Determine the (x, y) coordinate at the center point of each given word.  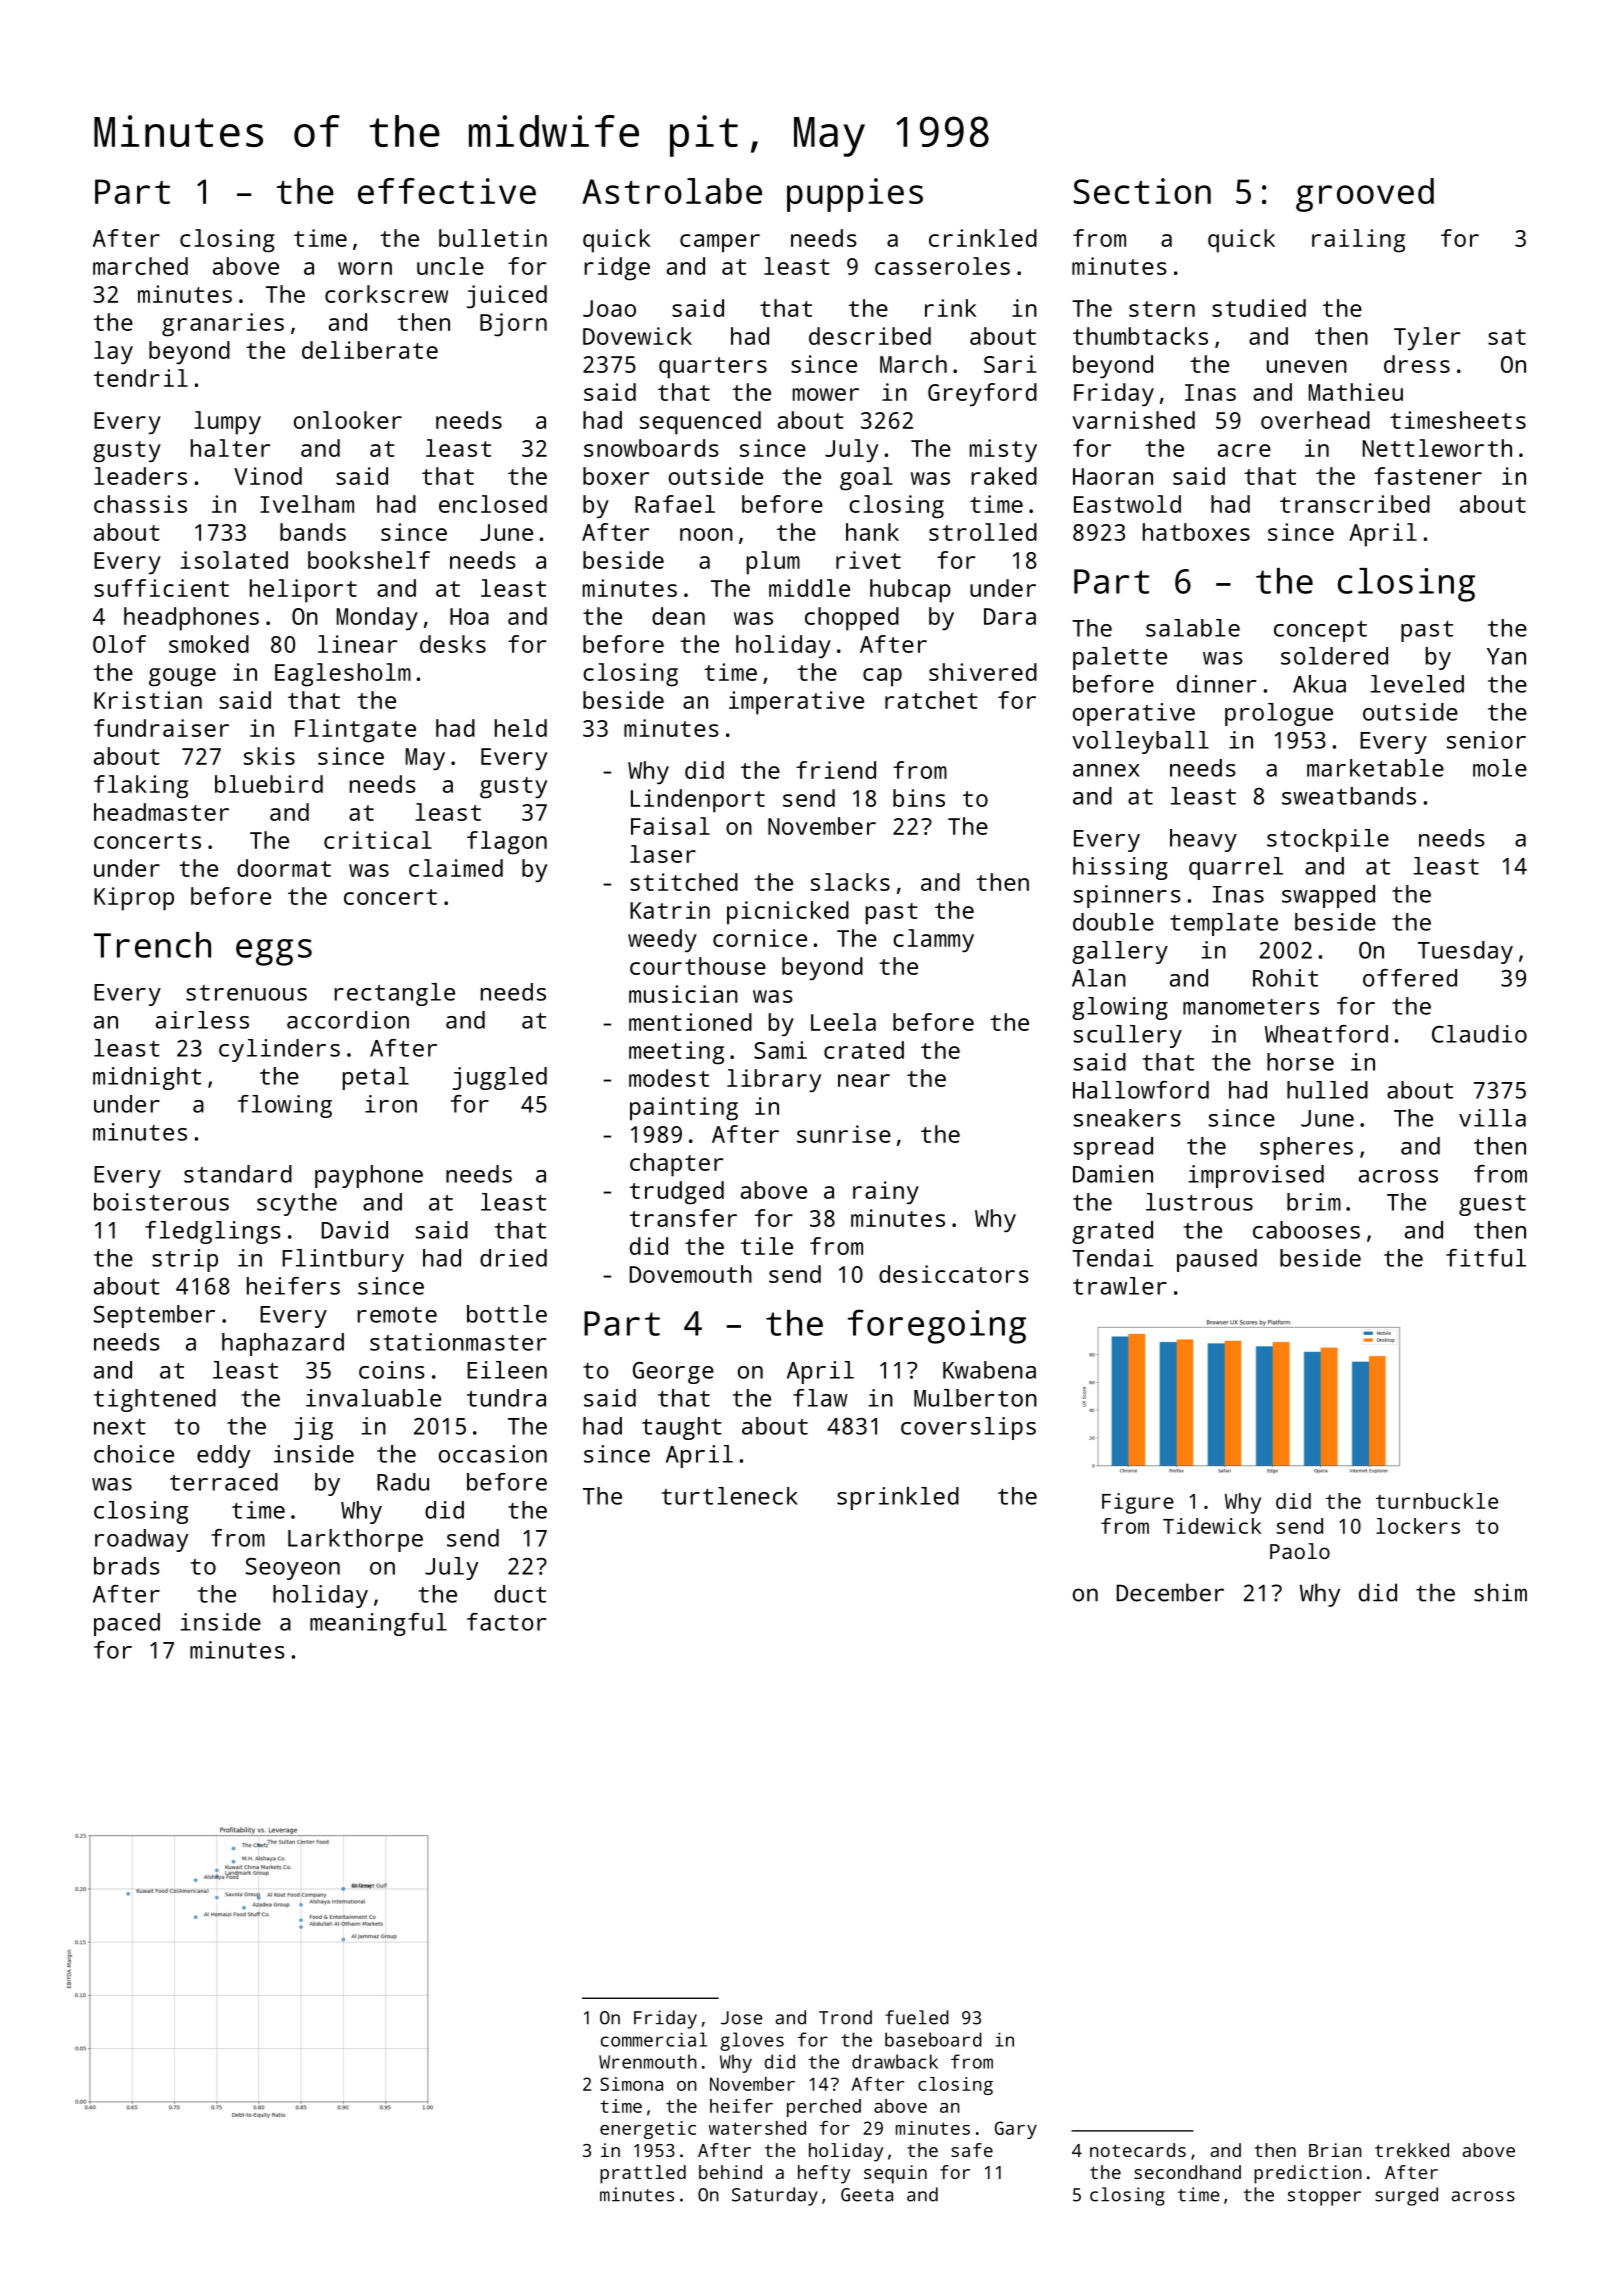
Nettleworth (1437, 448)
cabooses (1306, 1230)
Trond (845, 2017)
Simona (631, 2084)
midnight (147, 1078)
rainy (886, 1193)
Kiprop (134, 899)
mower (826, 394)
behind (730, 2172)
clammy (933, 941)
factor (507, 1622)
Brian (1335, 2150)
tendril (141, 378)
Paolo (1300, 1551)
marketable (1375, 768)
